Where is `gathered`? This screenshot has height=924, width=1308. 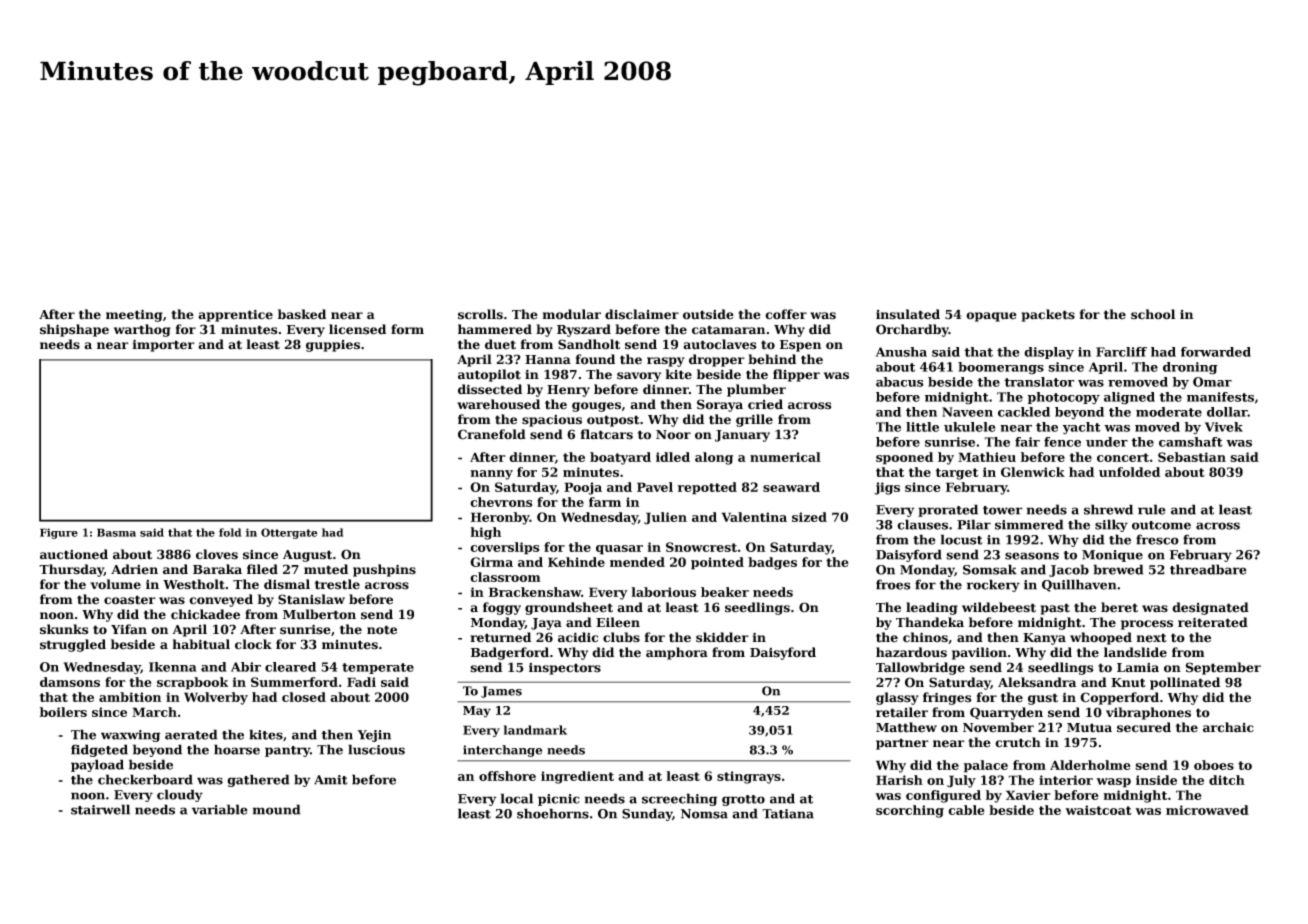
gathered is located at coordinates (258, 780).
